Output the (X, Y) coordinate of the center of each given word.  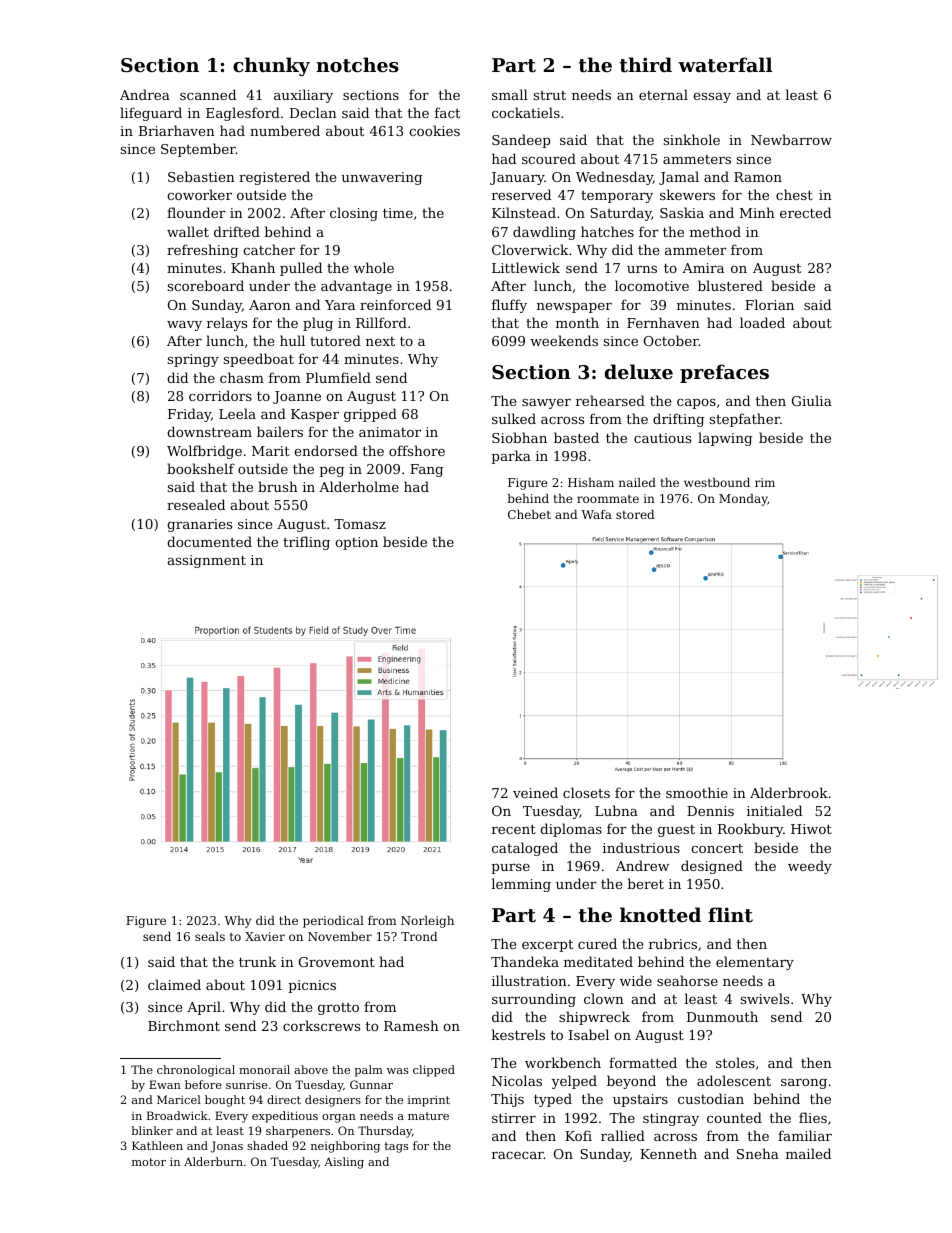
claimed (174, 984)
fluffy (509, 306)
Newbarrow (791, 139)
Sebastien (201, 176)
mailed (808, 1153)
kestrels (518, 1034)
